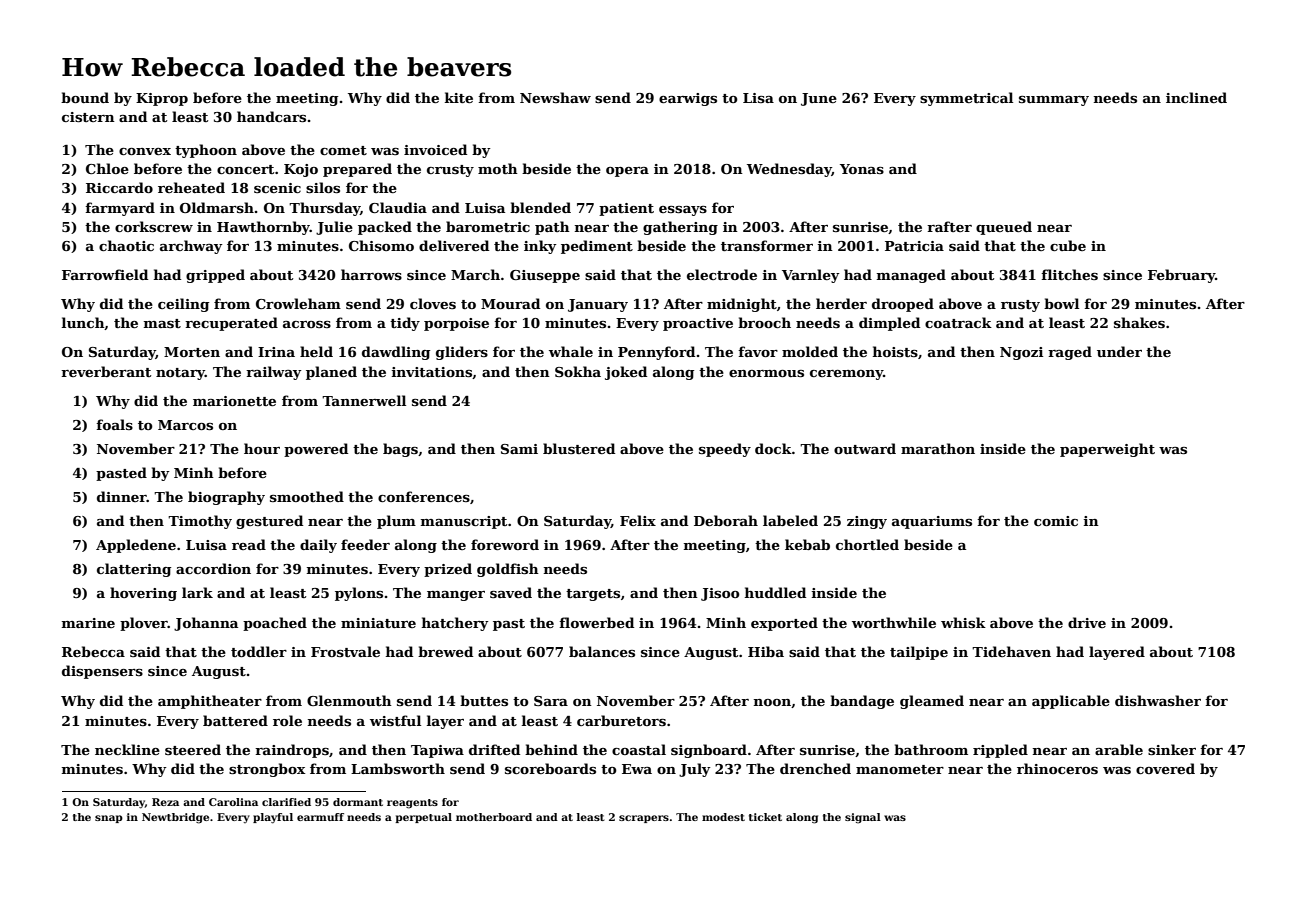 The height and width of the screenshot is (924, 1308). Describe the element at coordinates (226, 498) in the screenshot. I see `biography` at that location.
